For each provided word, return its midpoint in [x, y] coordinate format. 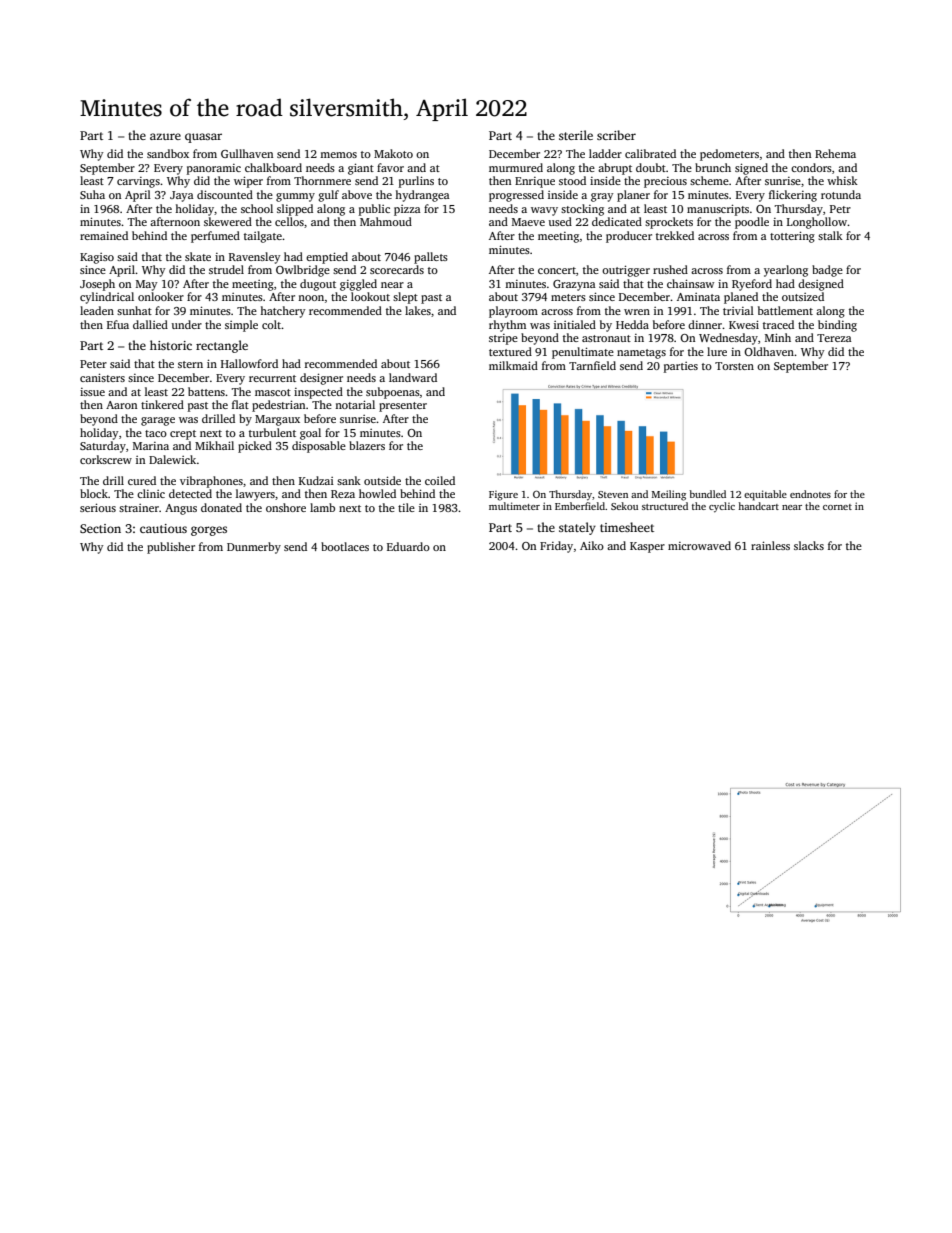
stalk [830, 235]
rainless [770, 545]
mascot [273, 392]
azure [165, 136]
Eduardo [408, 546]
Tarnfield [592, 365]
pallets [431, 258]
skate [198, 256]
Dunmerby [254, 548]
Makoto [393, 153]
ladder [605, 153]
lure [717, 351]
